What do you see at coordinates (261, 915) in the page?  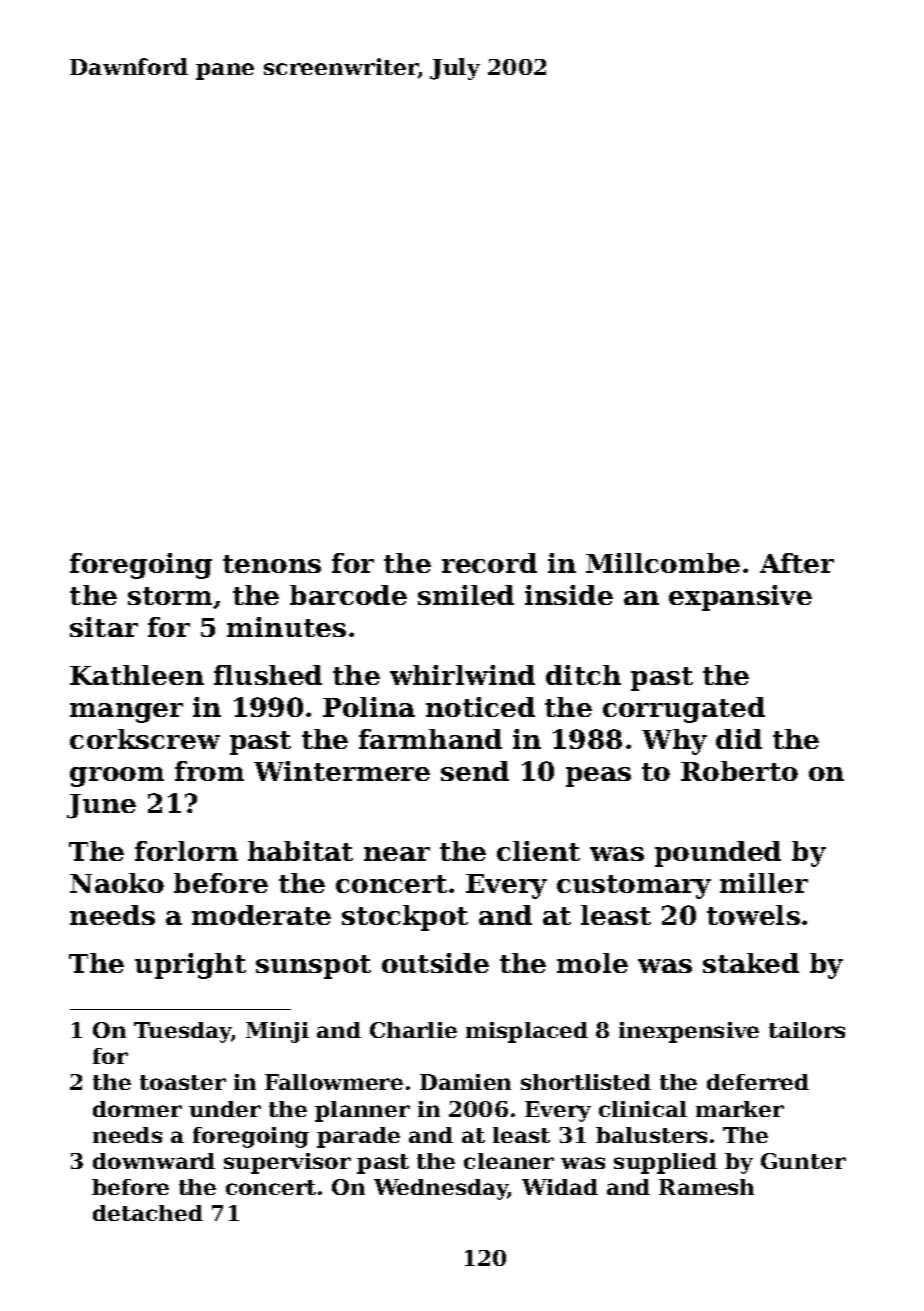 I see `moderate` at bounding box center [261, 915].
